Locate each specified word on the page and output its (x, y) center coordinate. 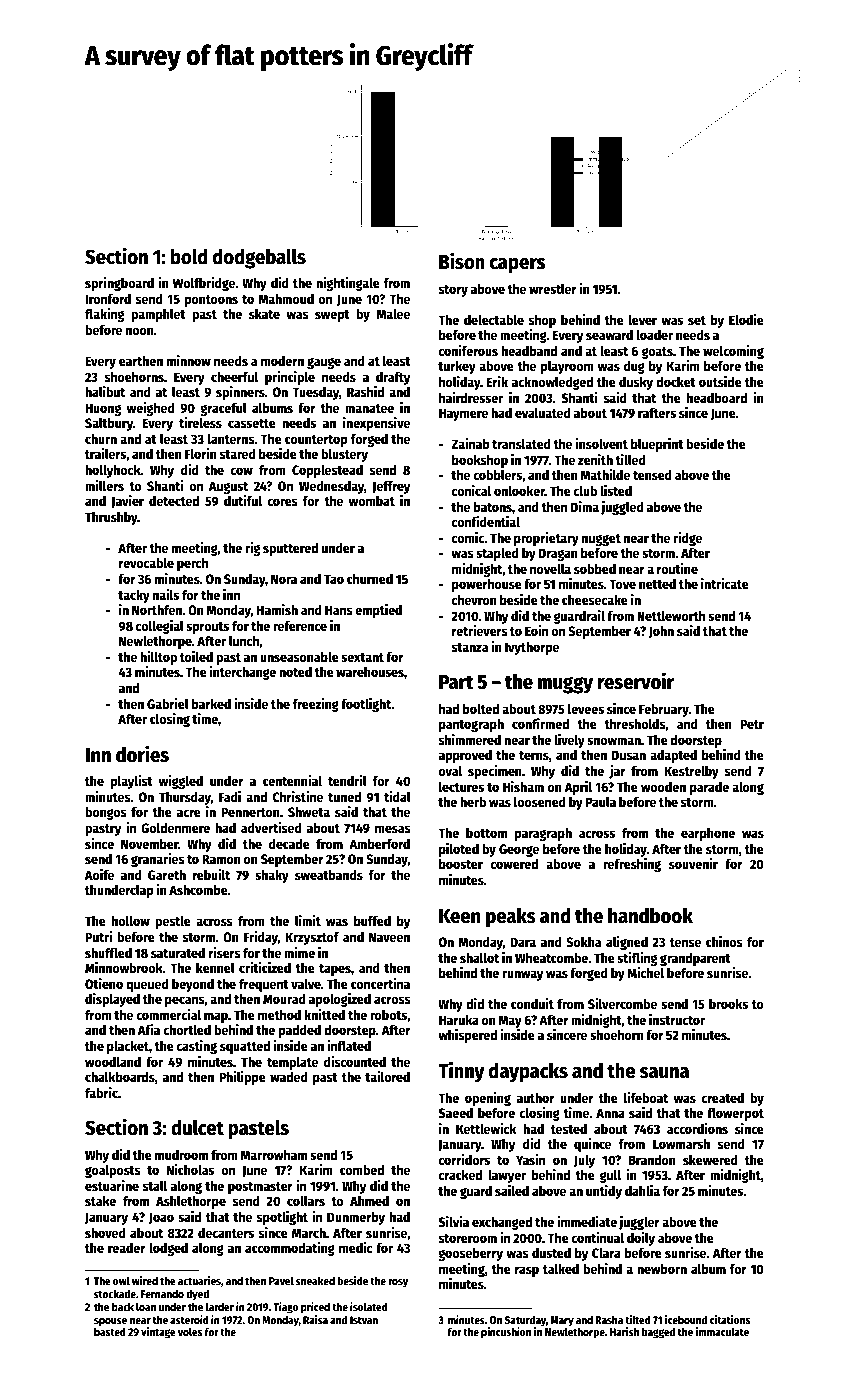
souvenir (693, 863)
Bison (462, 261)
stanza (470, 647)
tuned (344, 797)
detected (174, 501)
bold (189, 256)
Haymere (463, 414)
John (661, 632)
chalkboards (120, 1077)
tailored (387, 1076)
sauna (664, 1073)
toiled (196, 656)
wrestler (553, 289)
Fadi (230, 796)
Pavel (281, 1280)
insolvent (602, 443)
